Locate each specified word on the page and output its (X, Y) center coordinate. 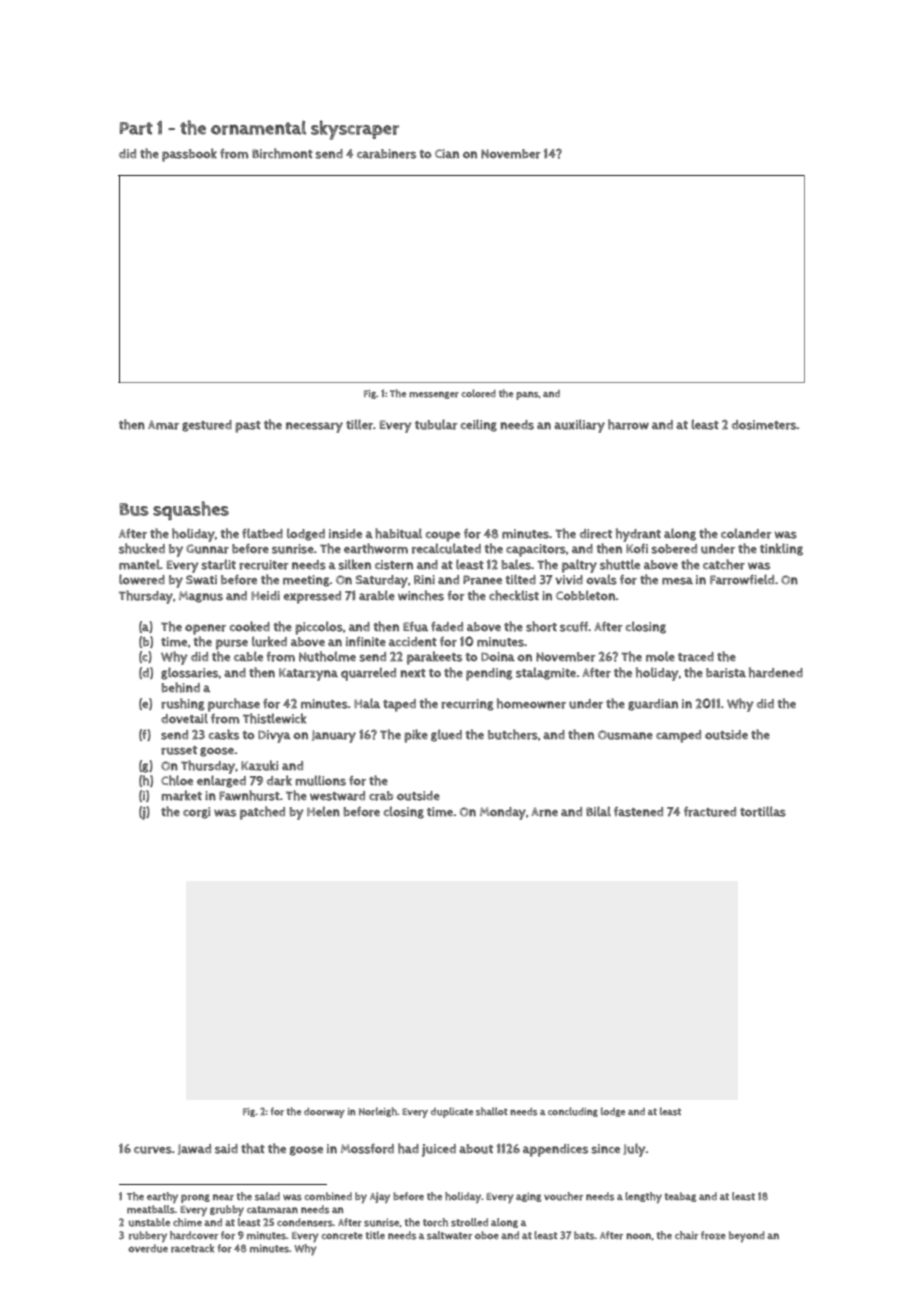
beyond (747, 1237)
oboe (487, 1235)
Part (136, 128)
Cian (447, 153)
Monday (503, 813)
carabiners (386, 154)
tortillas (763, 811)
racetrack (192, 1248)
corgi (196, 813)
